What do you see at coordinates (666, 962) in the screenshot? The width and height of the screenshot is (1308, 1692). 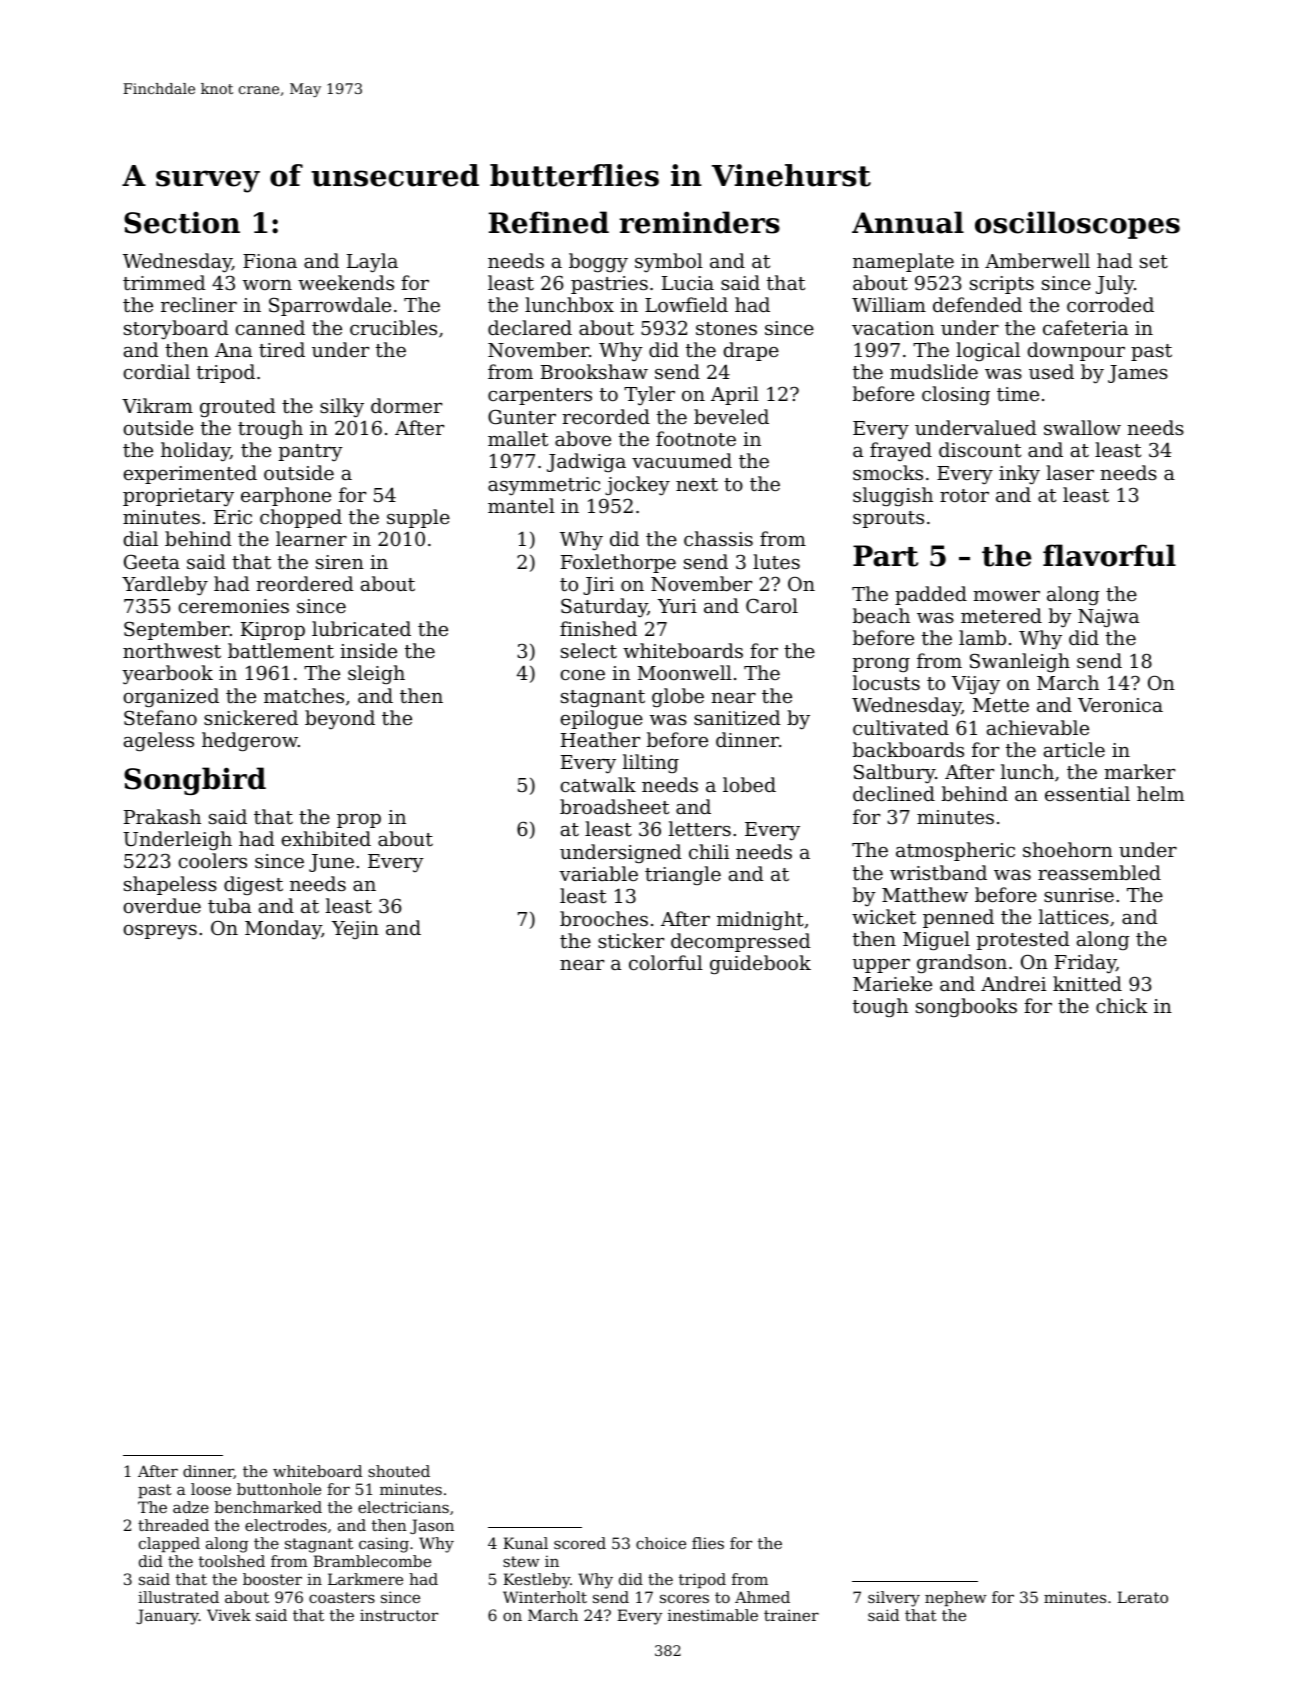 I see `colorful` at bounding box center [666, 962].
